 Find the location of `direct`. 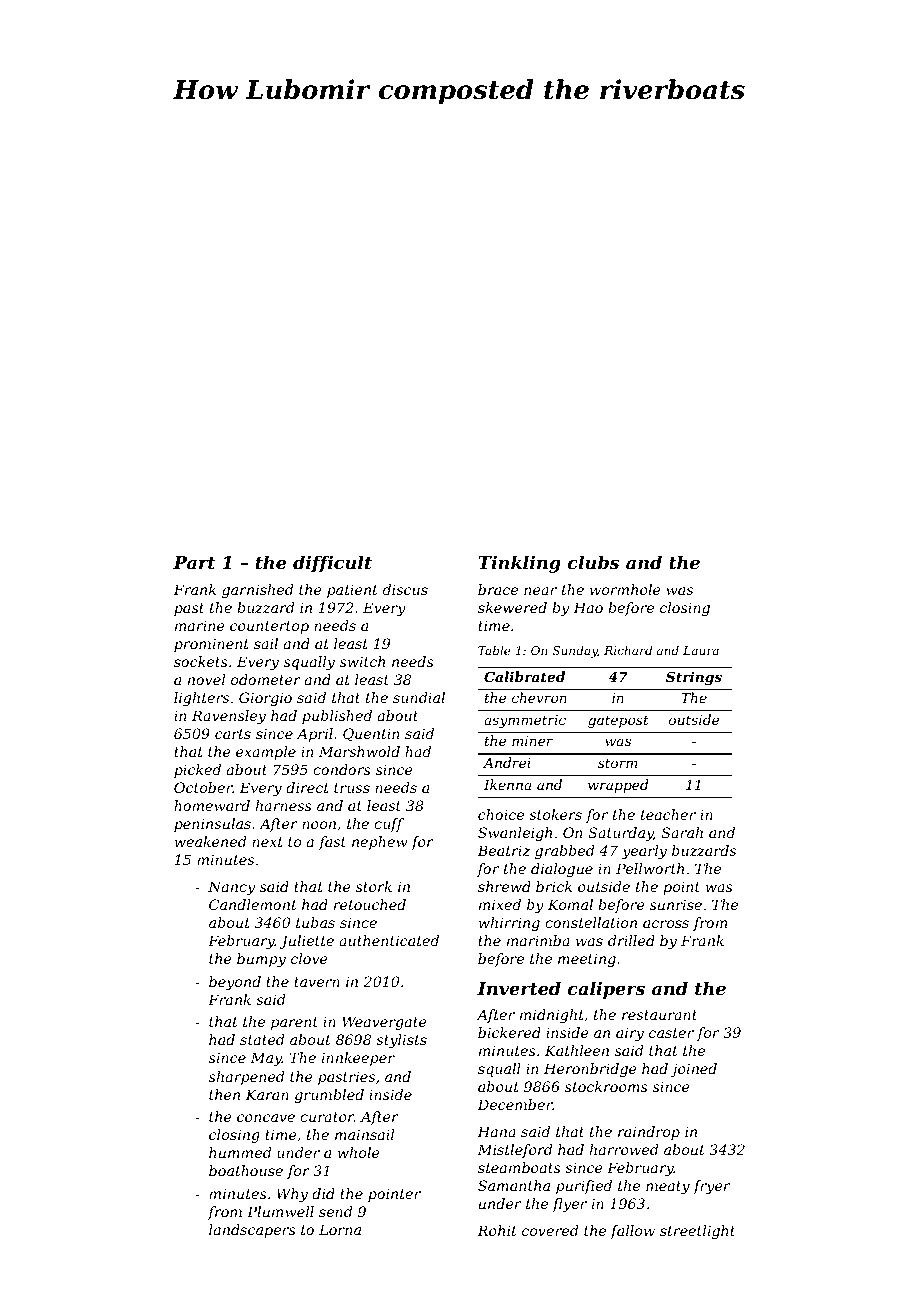

direct is located at coordinates (307, 787).
